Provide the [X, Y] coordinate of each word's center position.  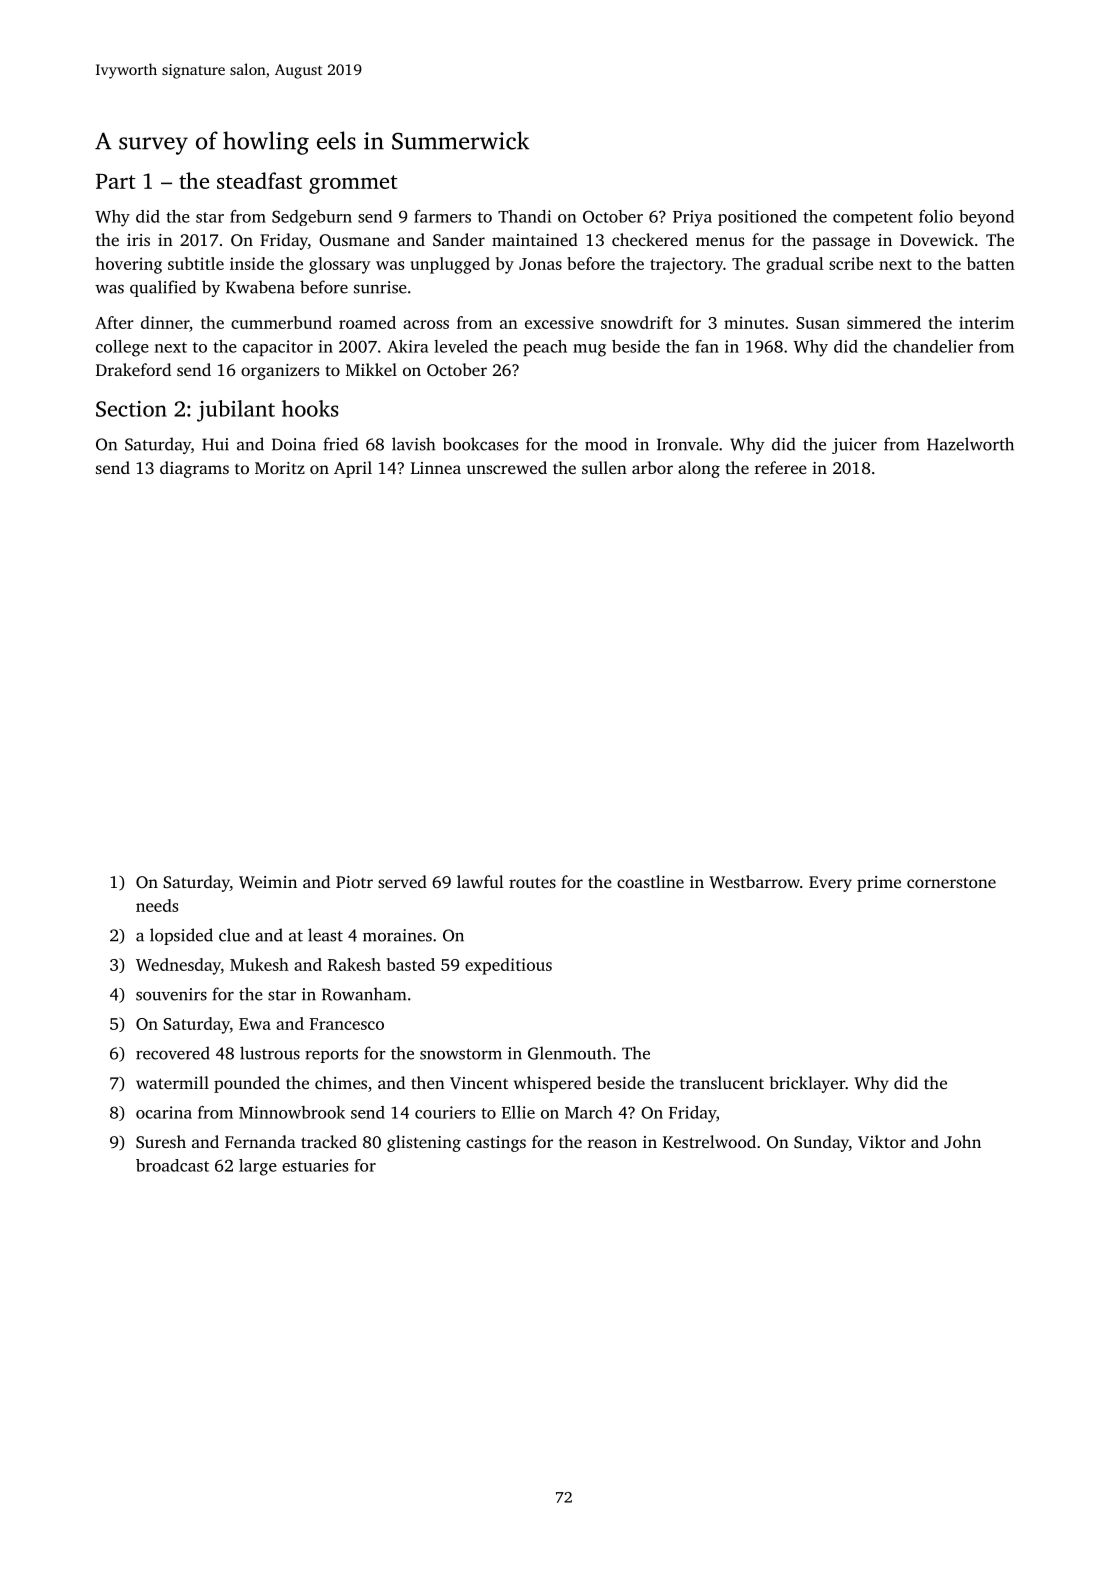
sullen [604, 467]
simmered [884, 322]
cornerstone [951, 882]
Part [115, 181]
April [353, 469]
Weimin [268, 882]
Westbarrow [754, 881]
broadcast [172, 1165]
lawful [480, 881]
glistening [424, 1143]
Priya [692, 218]
